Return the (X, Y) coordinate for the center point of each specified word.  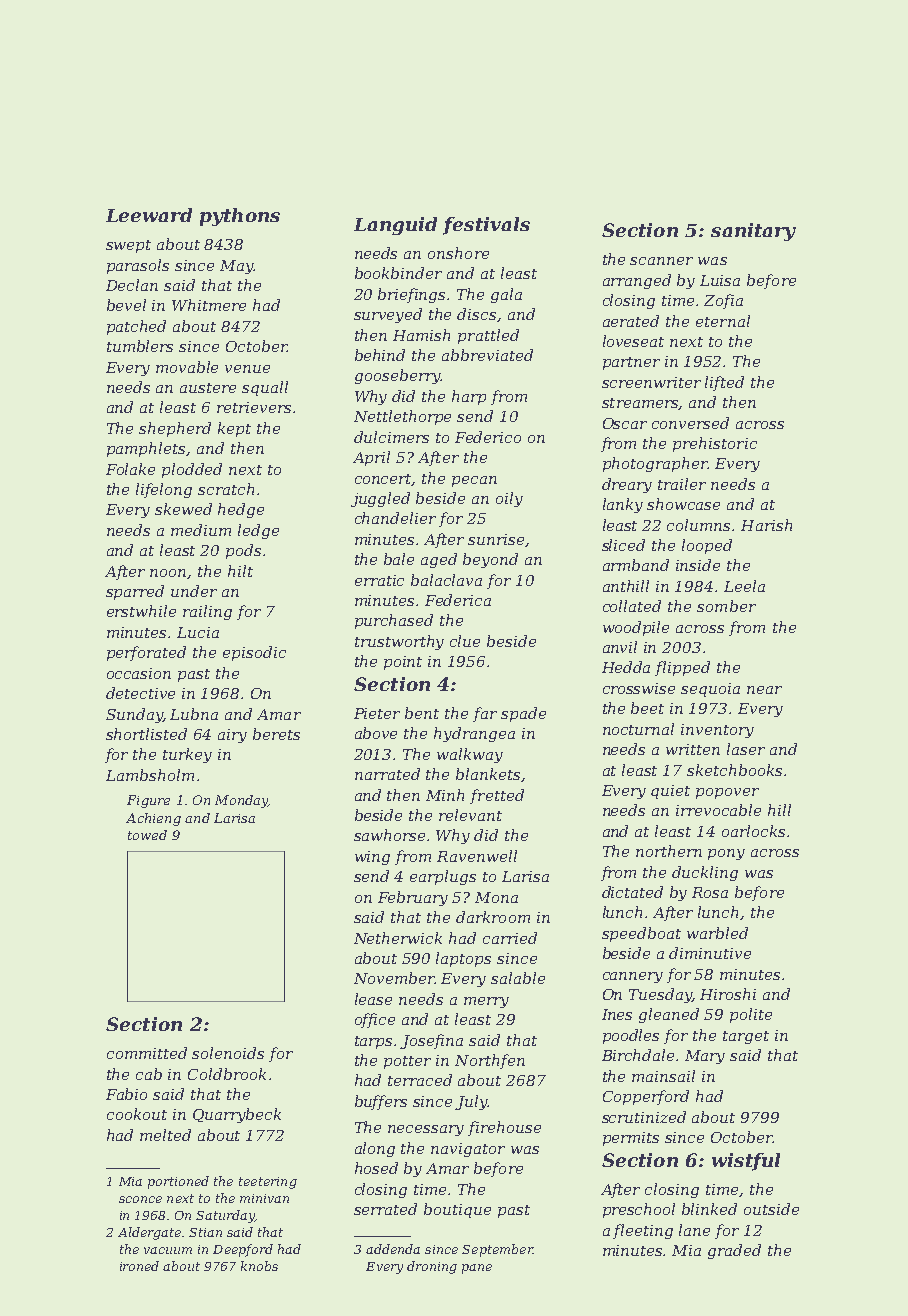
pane (477, 1269)
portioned (178, 1182)
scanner (661, 261)
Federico (488, 437)
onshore (458, 253)
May (237, 267)
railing (207, 612)
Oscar (625, 423)
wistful (746, 1162)
